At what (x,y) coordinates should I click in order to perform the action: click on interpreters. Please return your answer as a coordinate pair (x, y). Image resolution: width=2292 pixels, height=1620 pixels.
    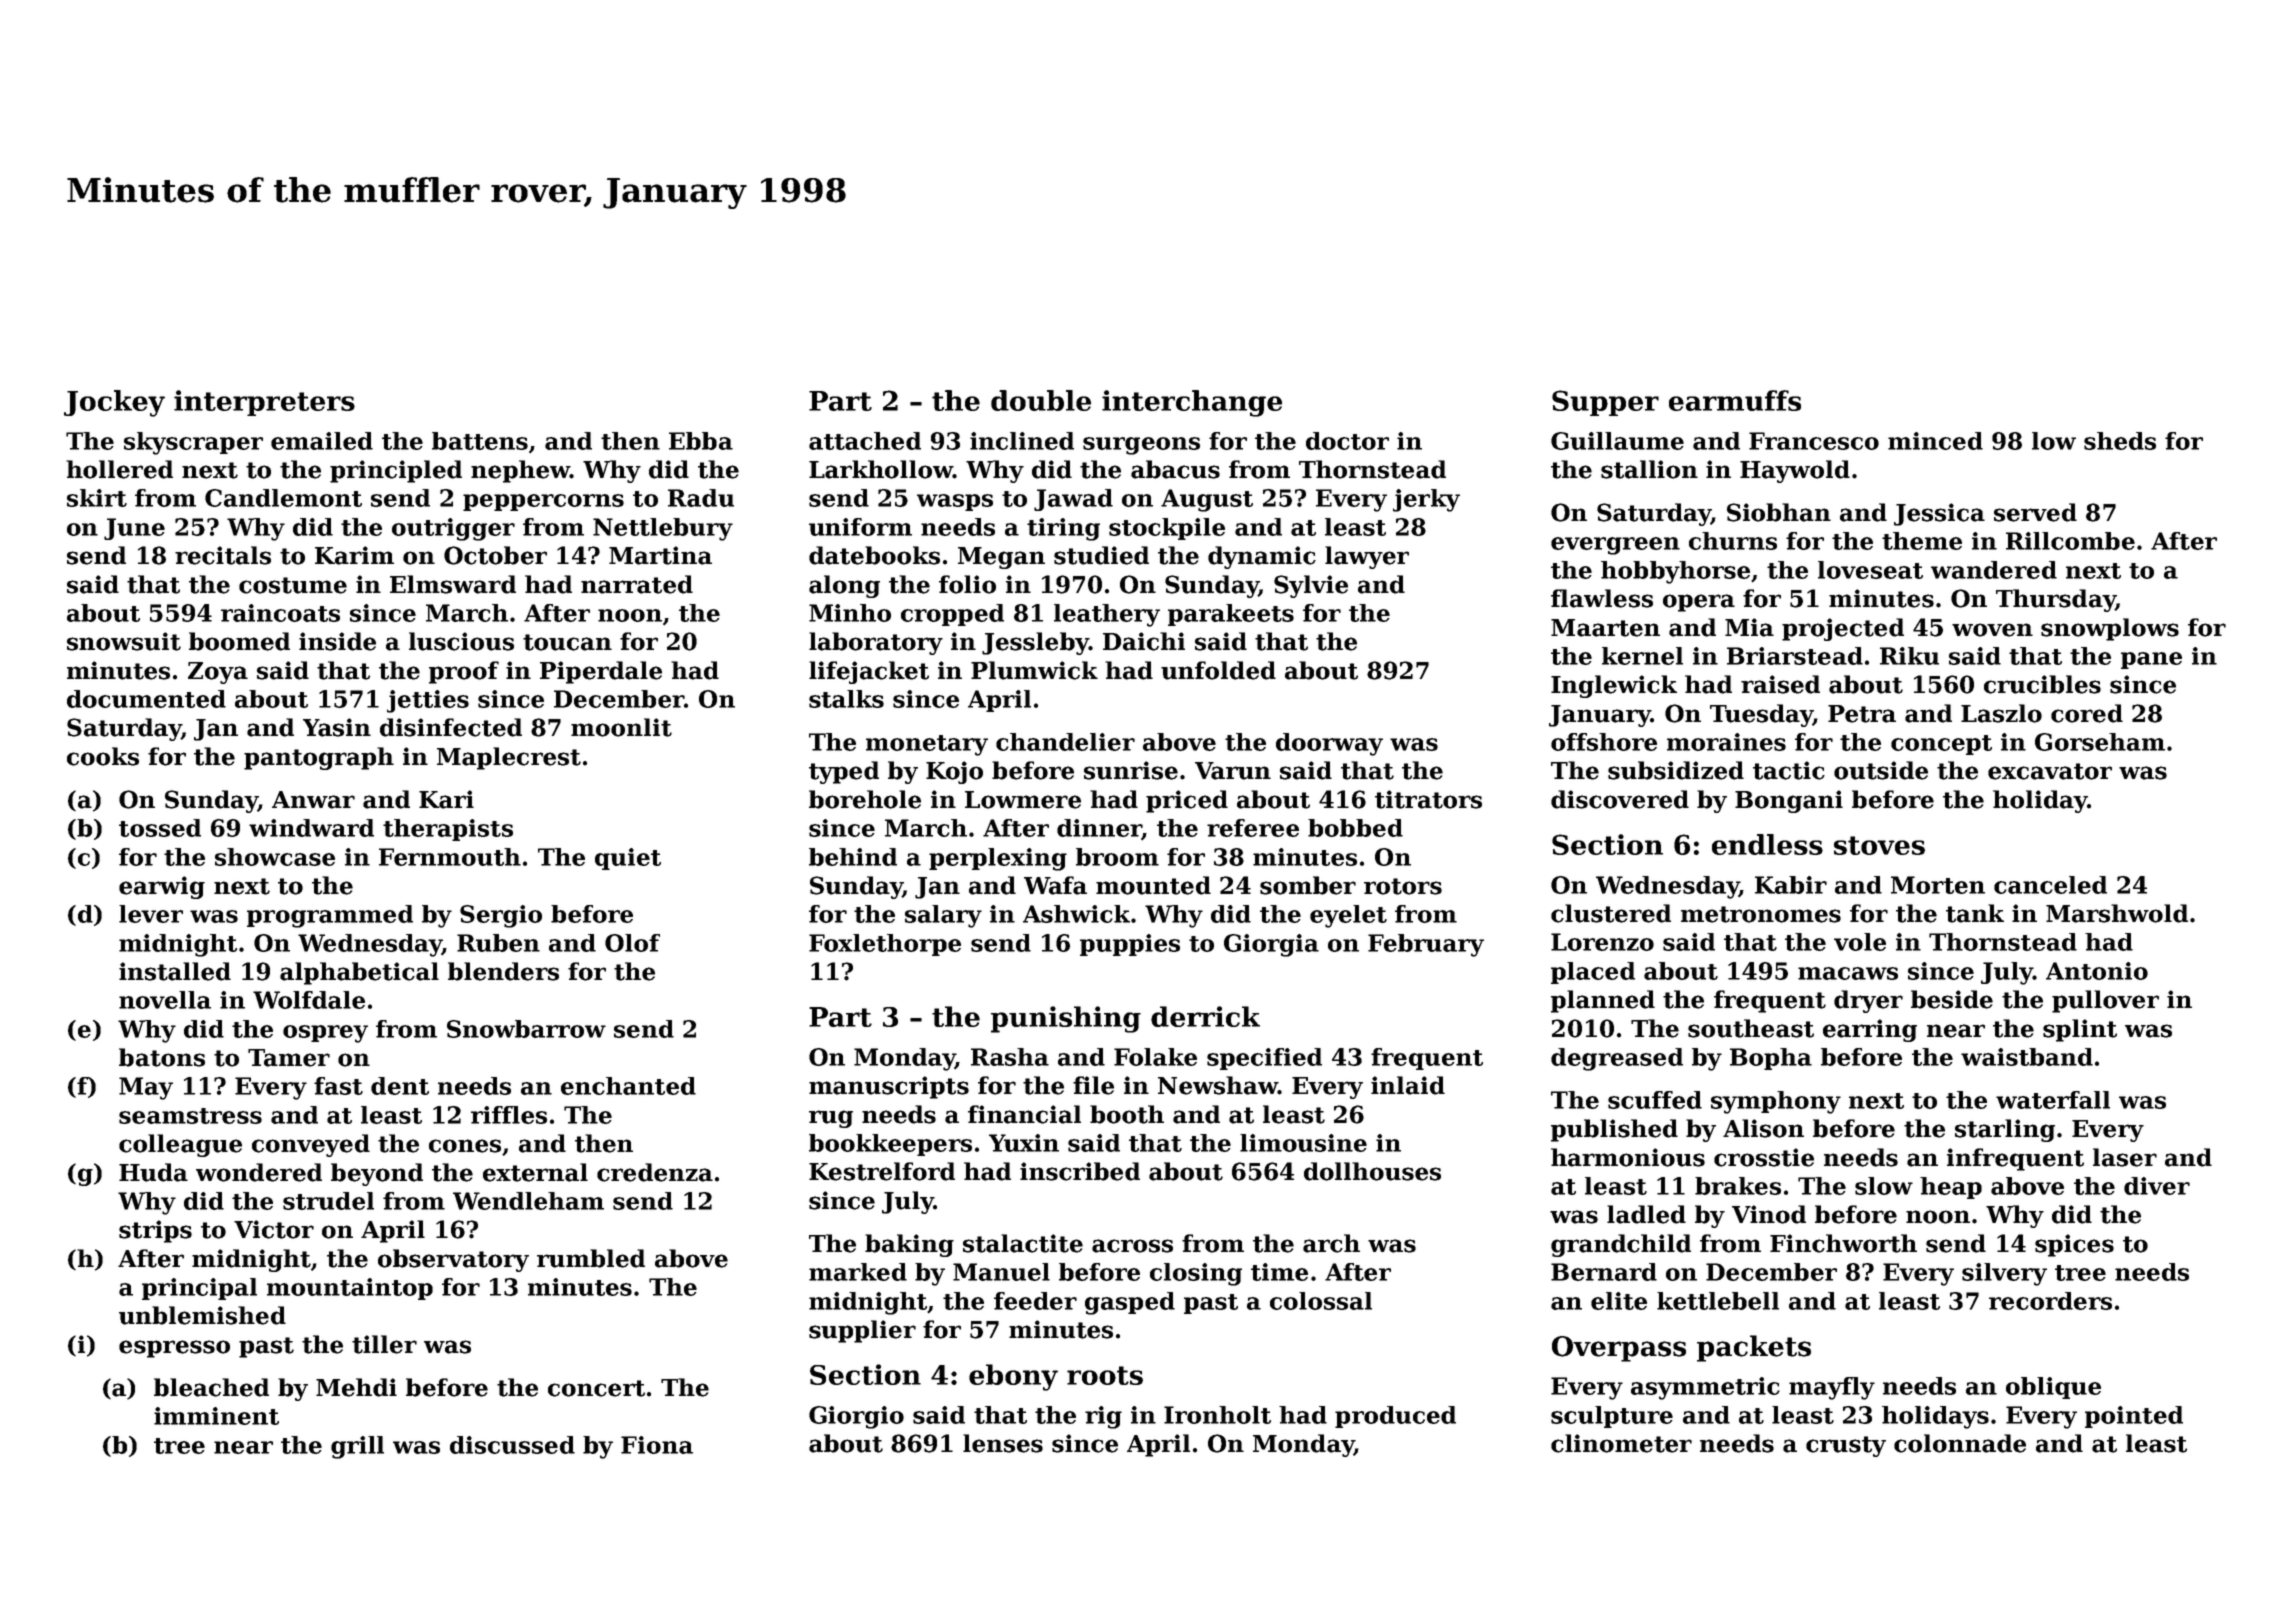
    Looking at the image, I should click on (264, 403).
